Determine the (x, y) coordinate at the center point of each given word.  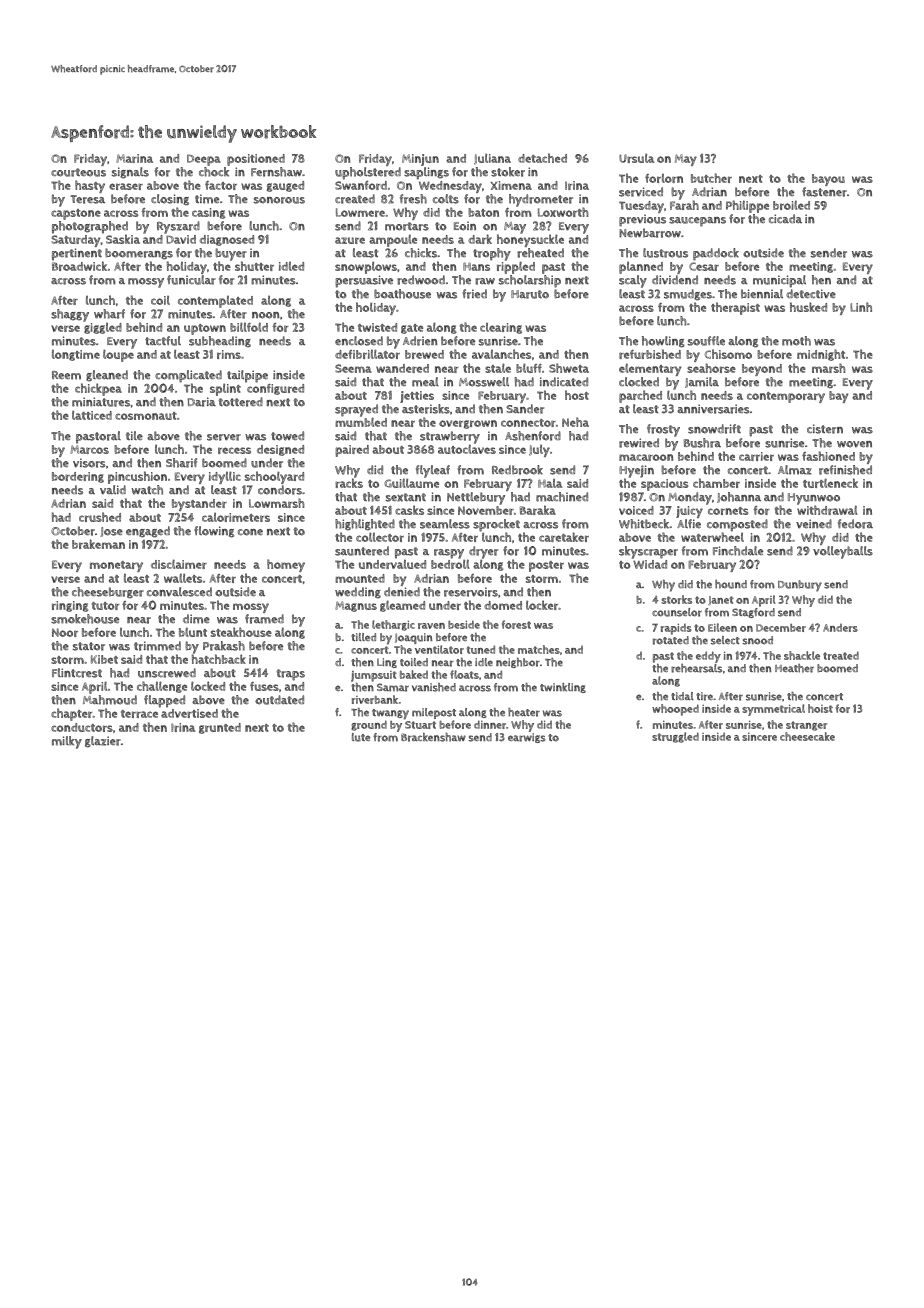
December (781, 628)
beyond (762, 370)
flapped (164, 701)
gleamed (402, 606)
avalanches (501, 354)
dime (196, 619)
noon (265, 315)
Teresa (87, 199)
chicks (421, 253)
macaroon (646, 457)
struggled (675, 737)
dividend (675, 279)
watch (147, 490)
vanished (434, 687)
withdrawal (827, 510)
